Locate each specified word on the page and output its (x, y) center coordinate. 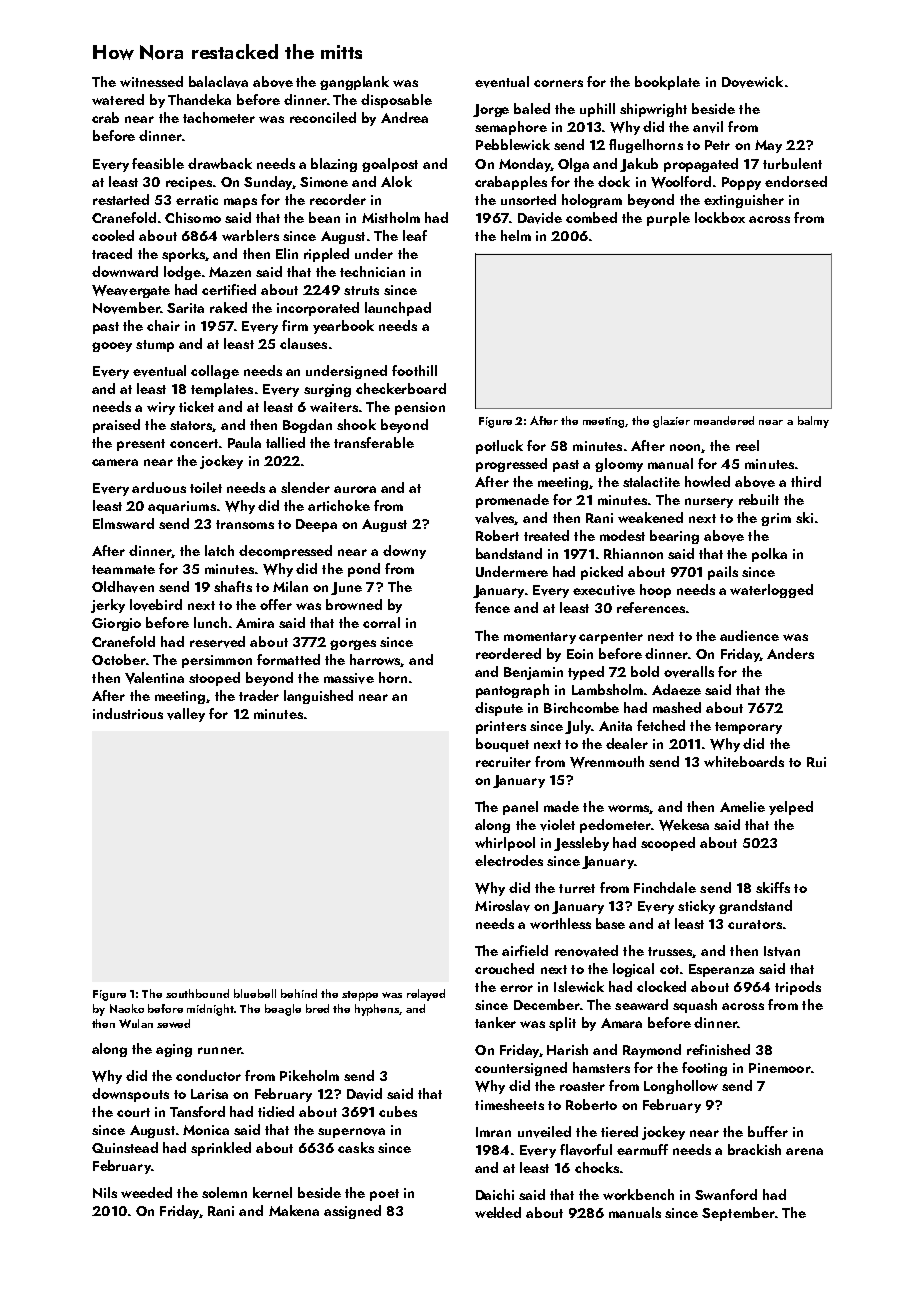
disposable (396, 101)
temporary (748, 728)
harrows (375, 660)
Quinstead (125, 1147)
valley (186, 715)
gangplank (354, 83)
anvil (708, 127)
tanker (495, 1022)
